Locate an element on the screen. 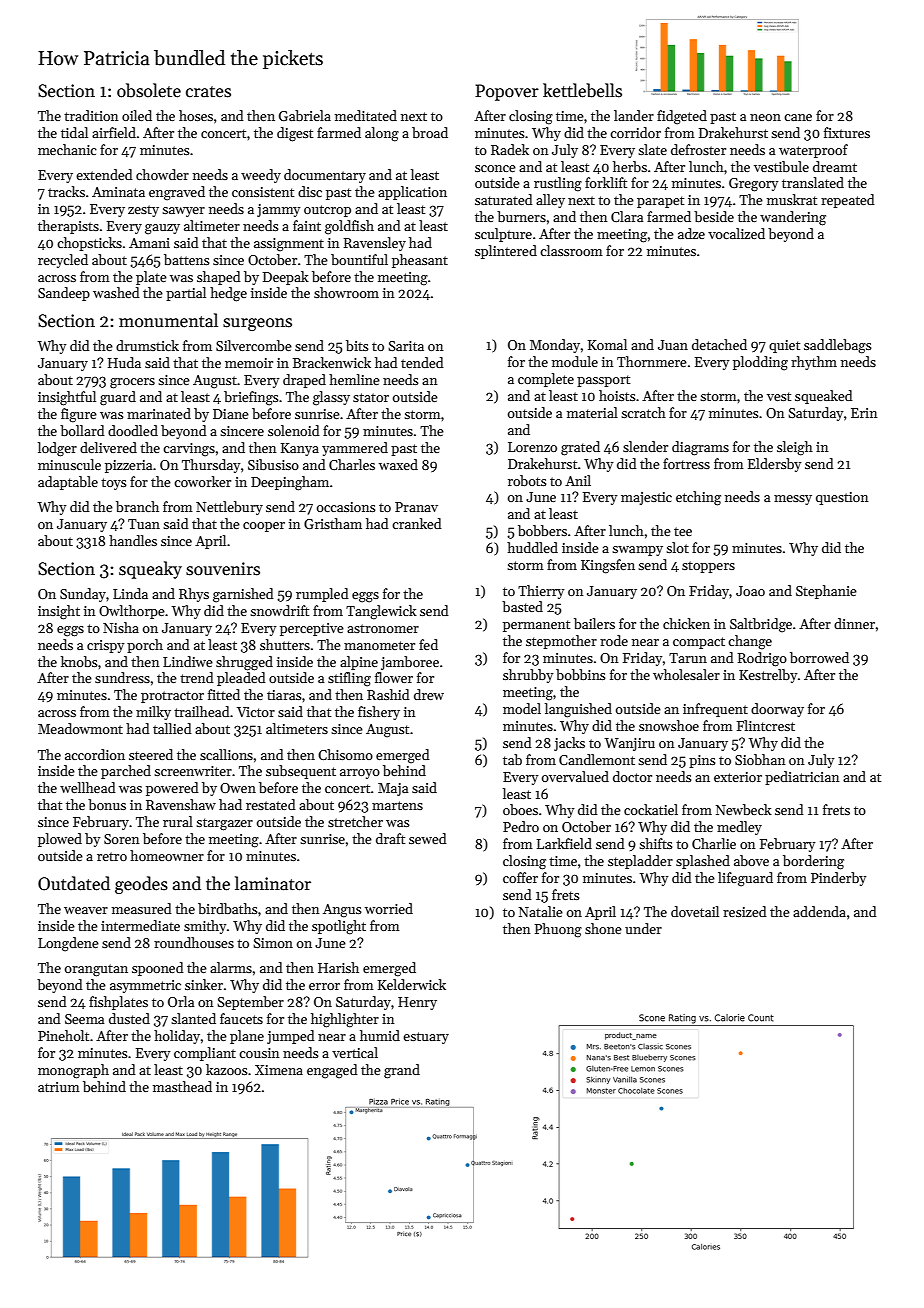 This screenshot has width=924, height=1308. cranked is located at coordinates (417, 523).
